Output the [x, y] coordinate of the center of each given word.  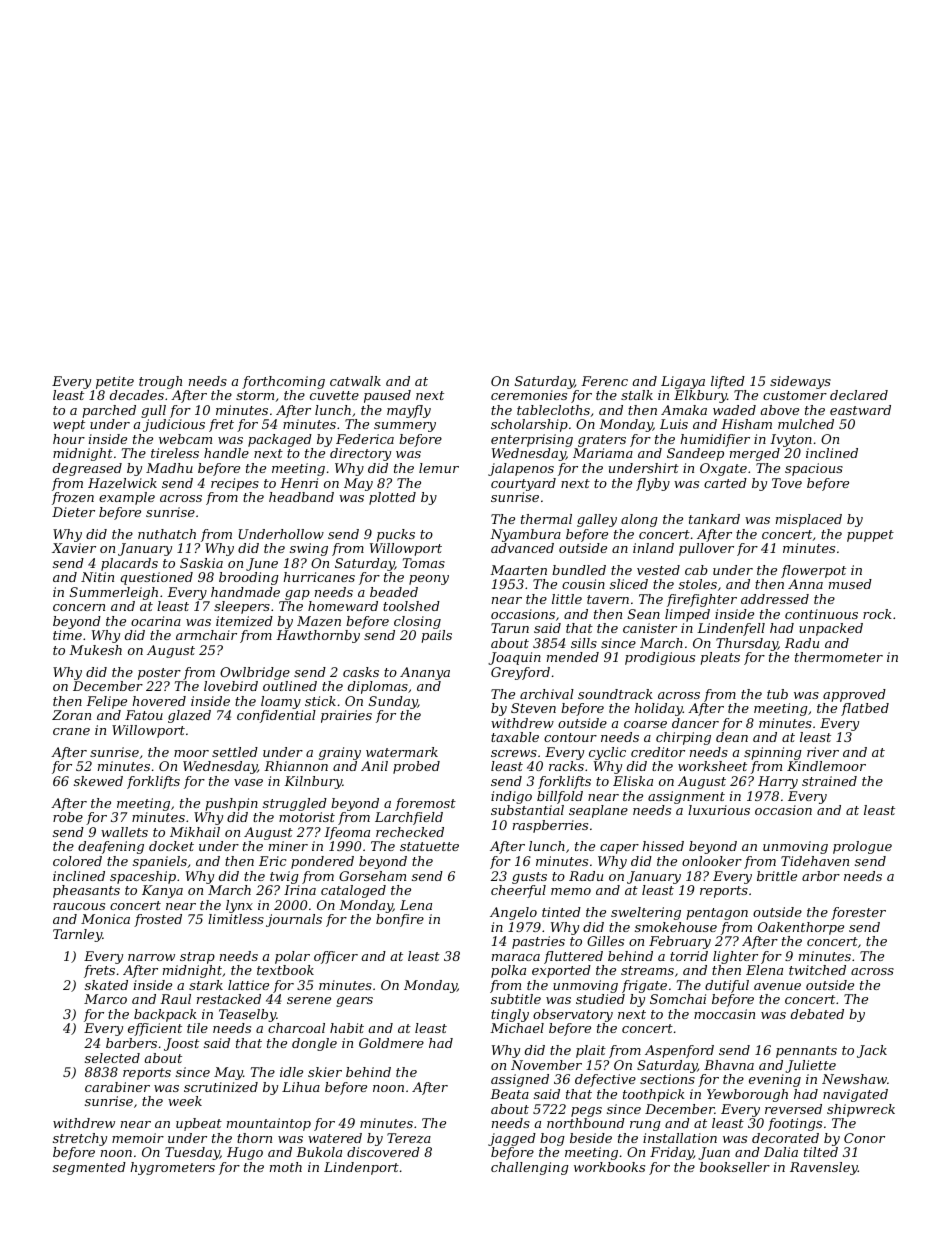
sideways [800, 382]
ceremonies [529, 395]
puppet [870, 536]
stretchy [80, 1139]
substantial [527, 810]
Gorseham [372, 876]
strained [829, 781]
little [567, 599]
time [67, 635]
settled [235, 752]
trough [160, 382]
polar [292, 957]
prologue [862, 847]
